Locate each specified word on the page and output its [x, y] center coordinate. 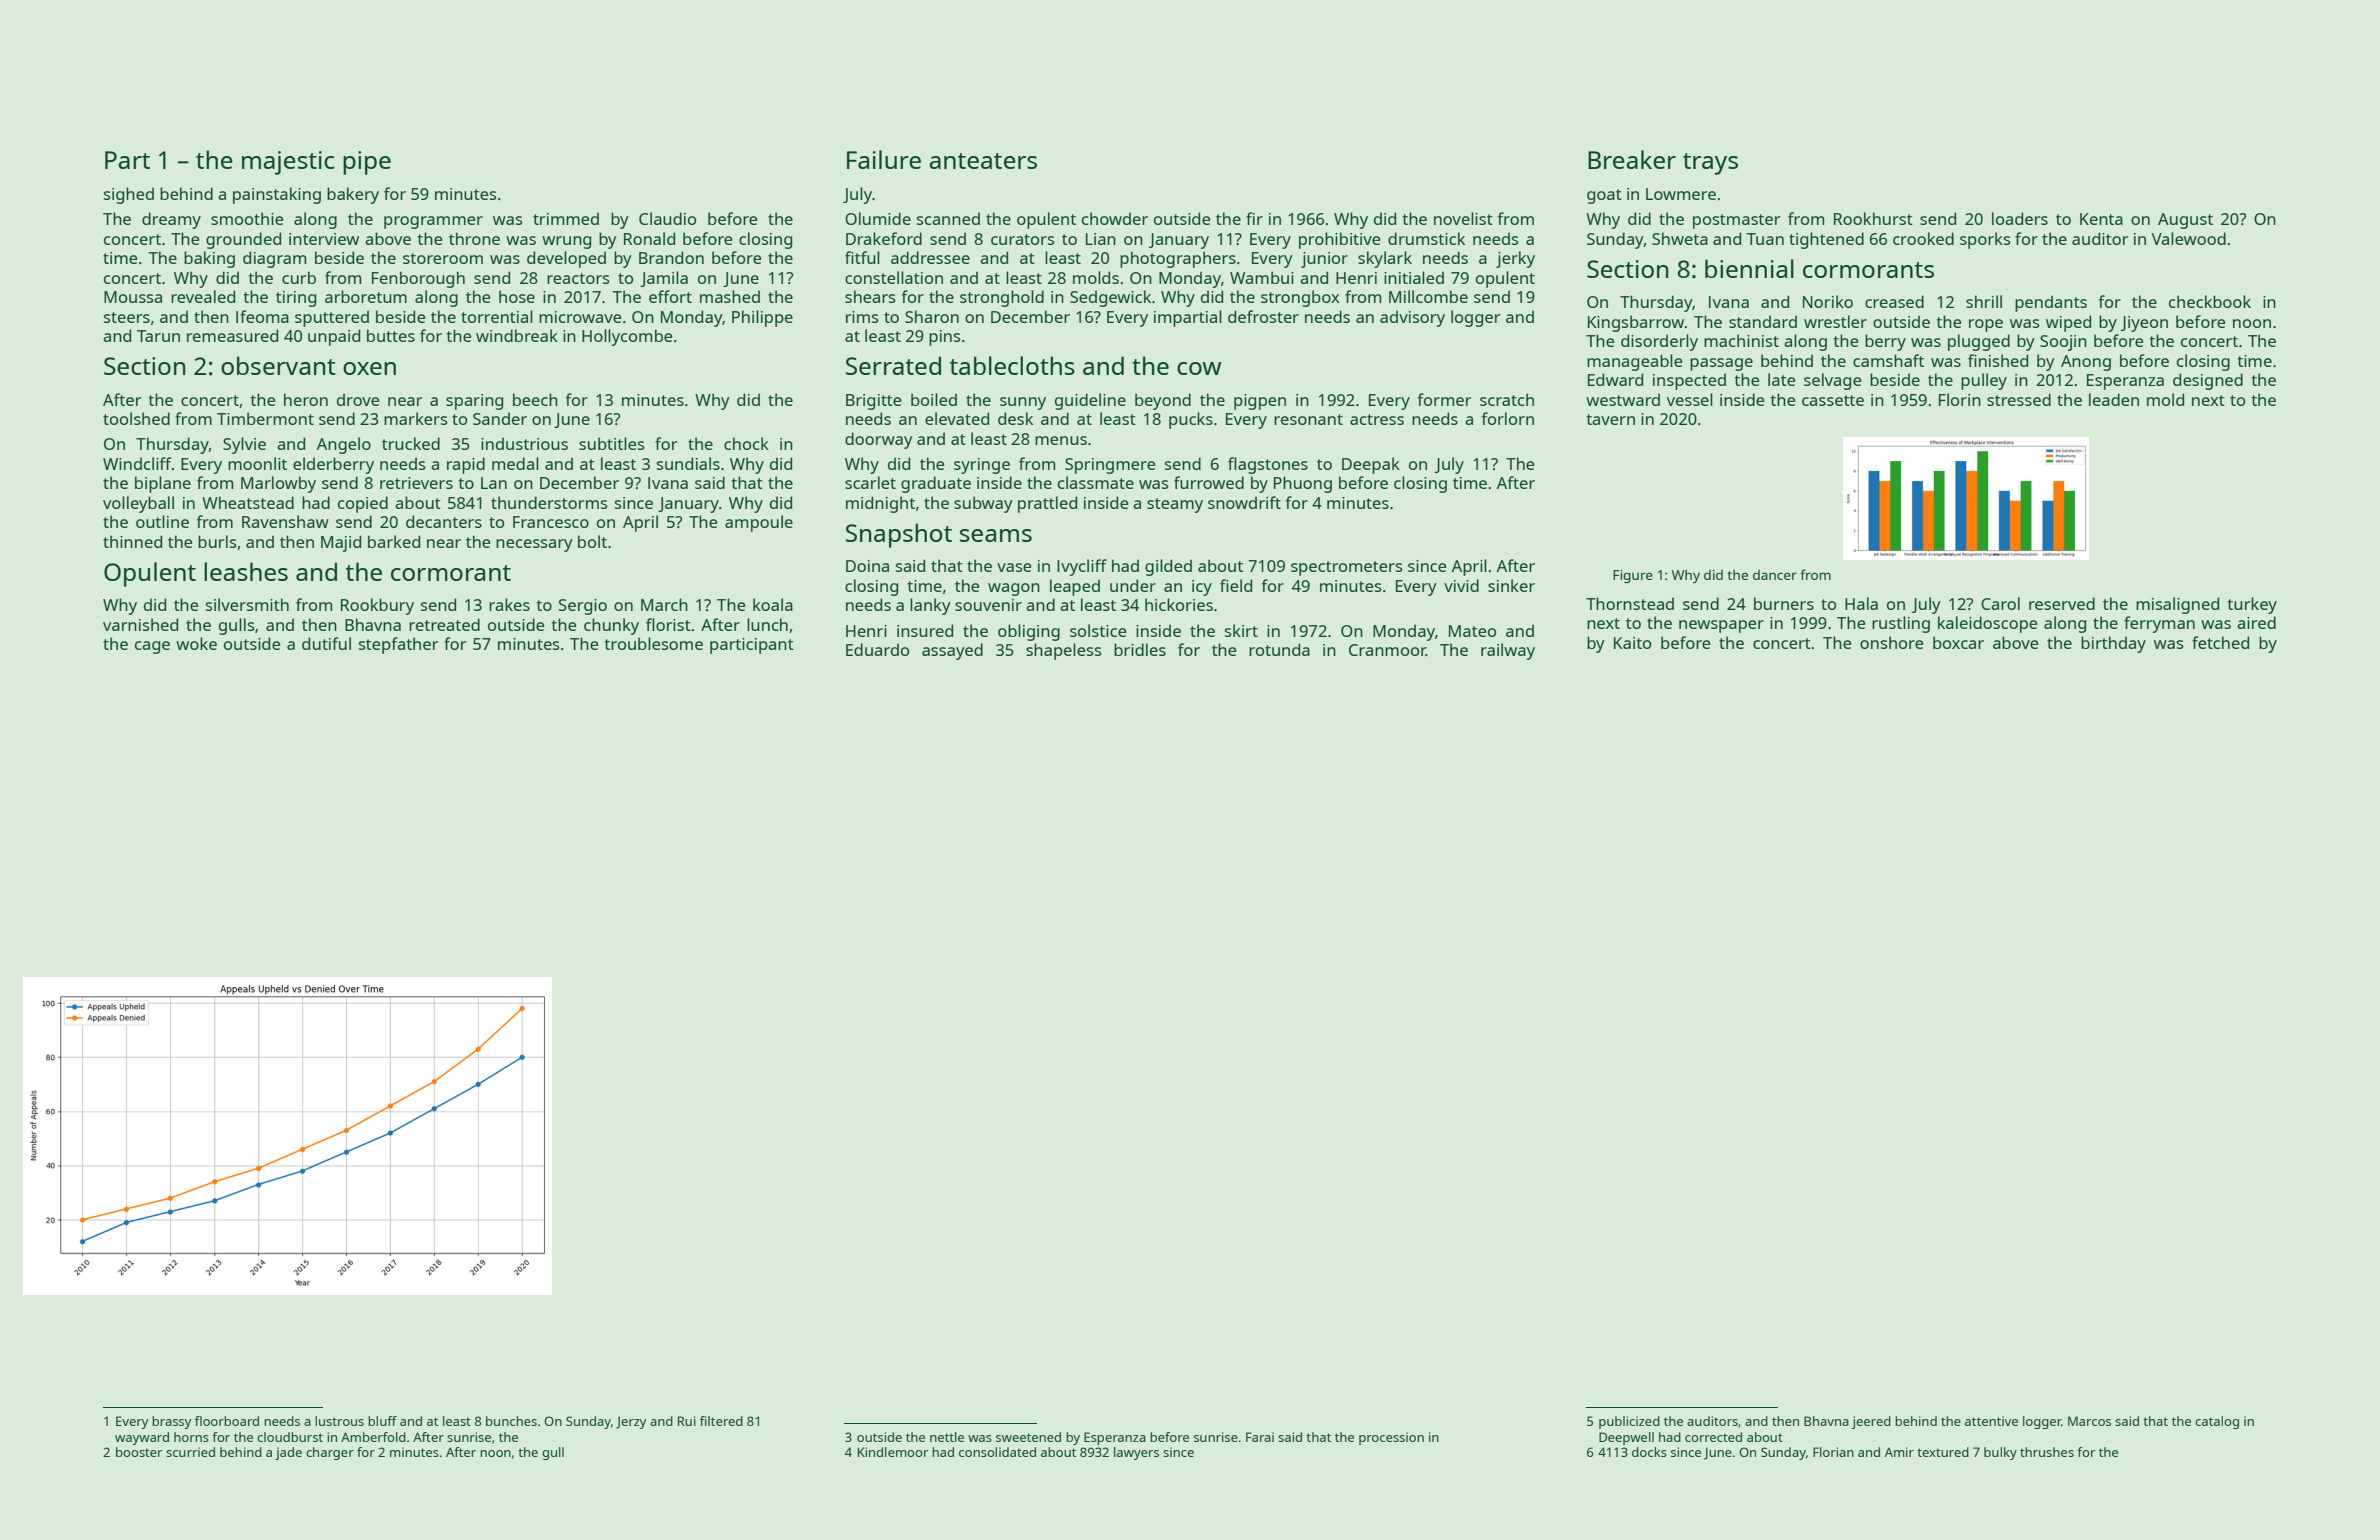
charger [330, 1453]
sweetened [1028, 1437]
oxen [369, 368]
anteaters [983, 161]
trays [1710, 164]
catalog [2217, 1422]
